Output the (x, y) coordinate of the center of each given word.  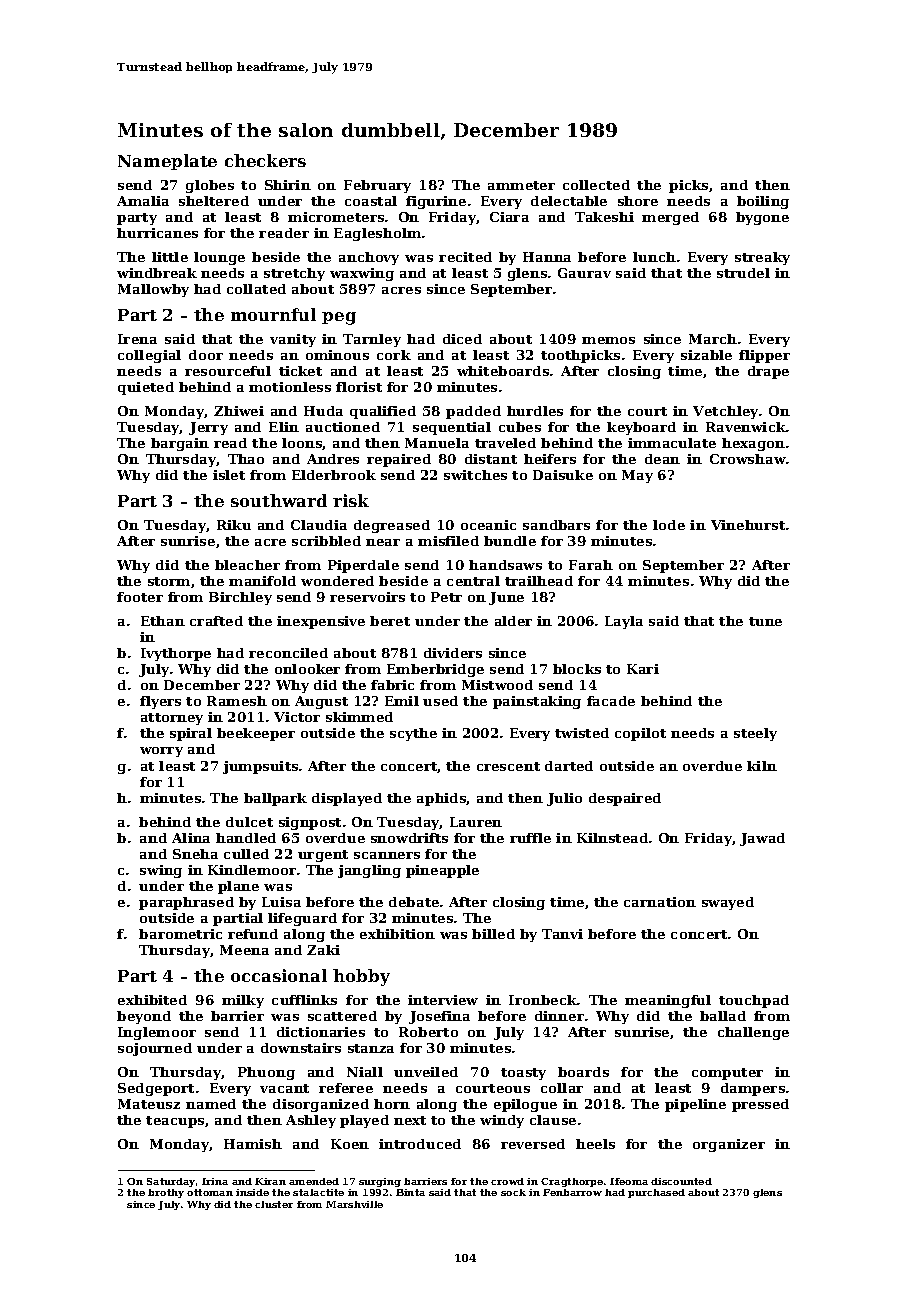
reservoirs (367, 597)
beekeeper (256, 734)
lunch (654, 257)
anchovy (369, 258)
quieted (146, 388)
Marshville (354, 1204)
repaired (399, 460)
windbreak (157, 273)
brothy (166, 1193)
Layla (624, 622)
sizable (706, 355)
